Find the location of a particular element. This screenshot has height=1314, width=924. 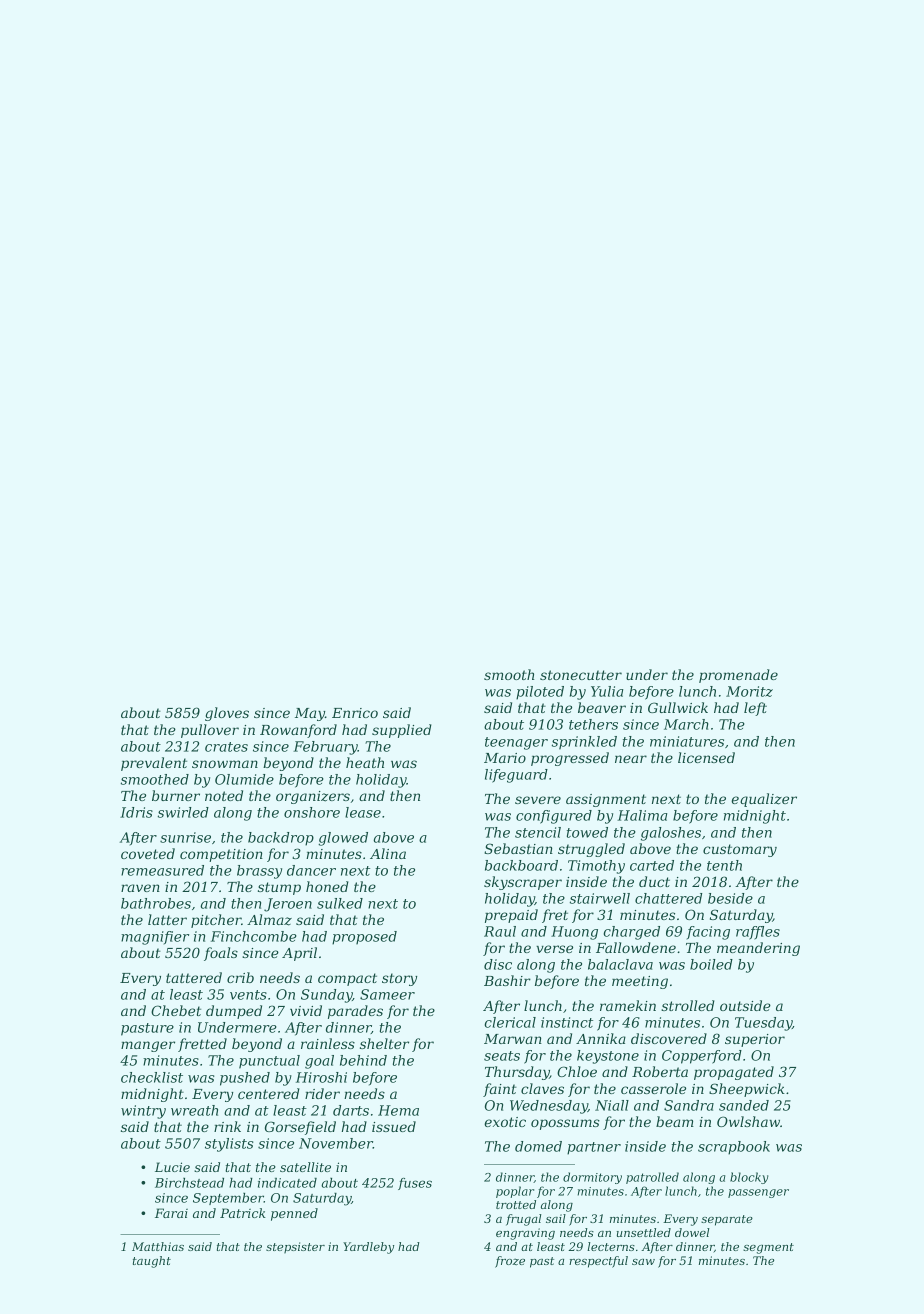

story is located at coordinates (399, 979).
